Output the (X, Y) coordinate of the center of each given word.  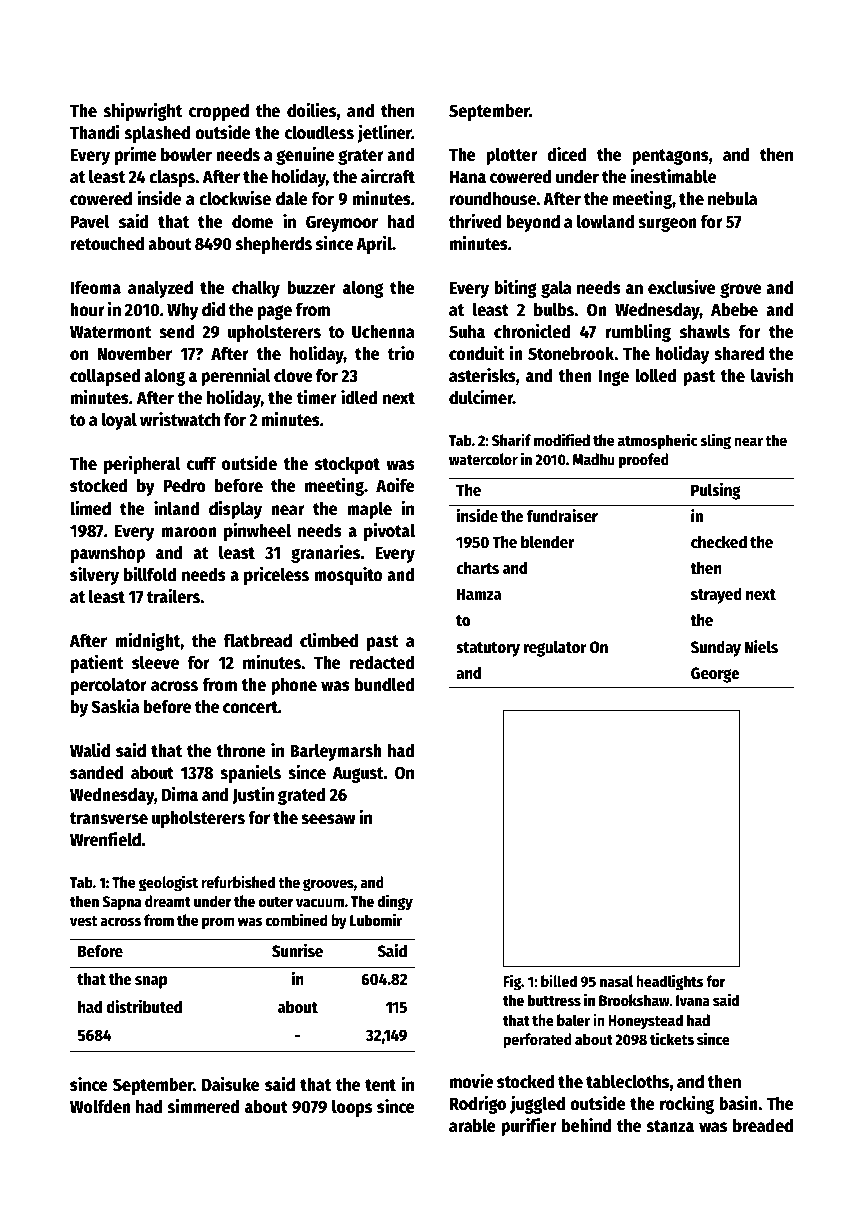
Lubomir (376, 919)
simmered (203, 1106)
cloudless (319, 132)
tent (380, 1085)
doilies (311, 110)
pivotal (389, 531)
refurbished (238, 881)
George (715, 675)
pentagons (670, 157)
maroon (188, 532)
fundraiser (562, 515)
